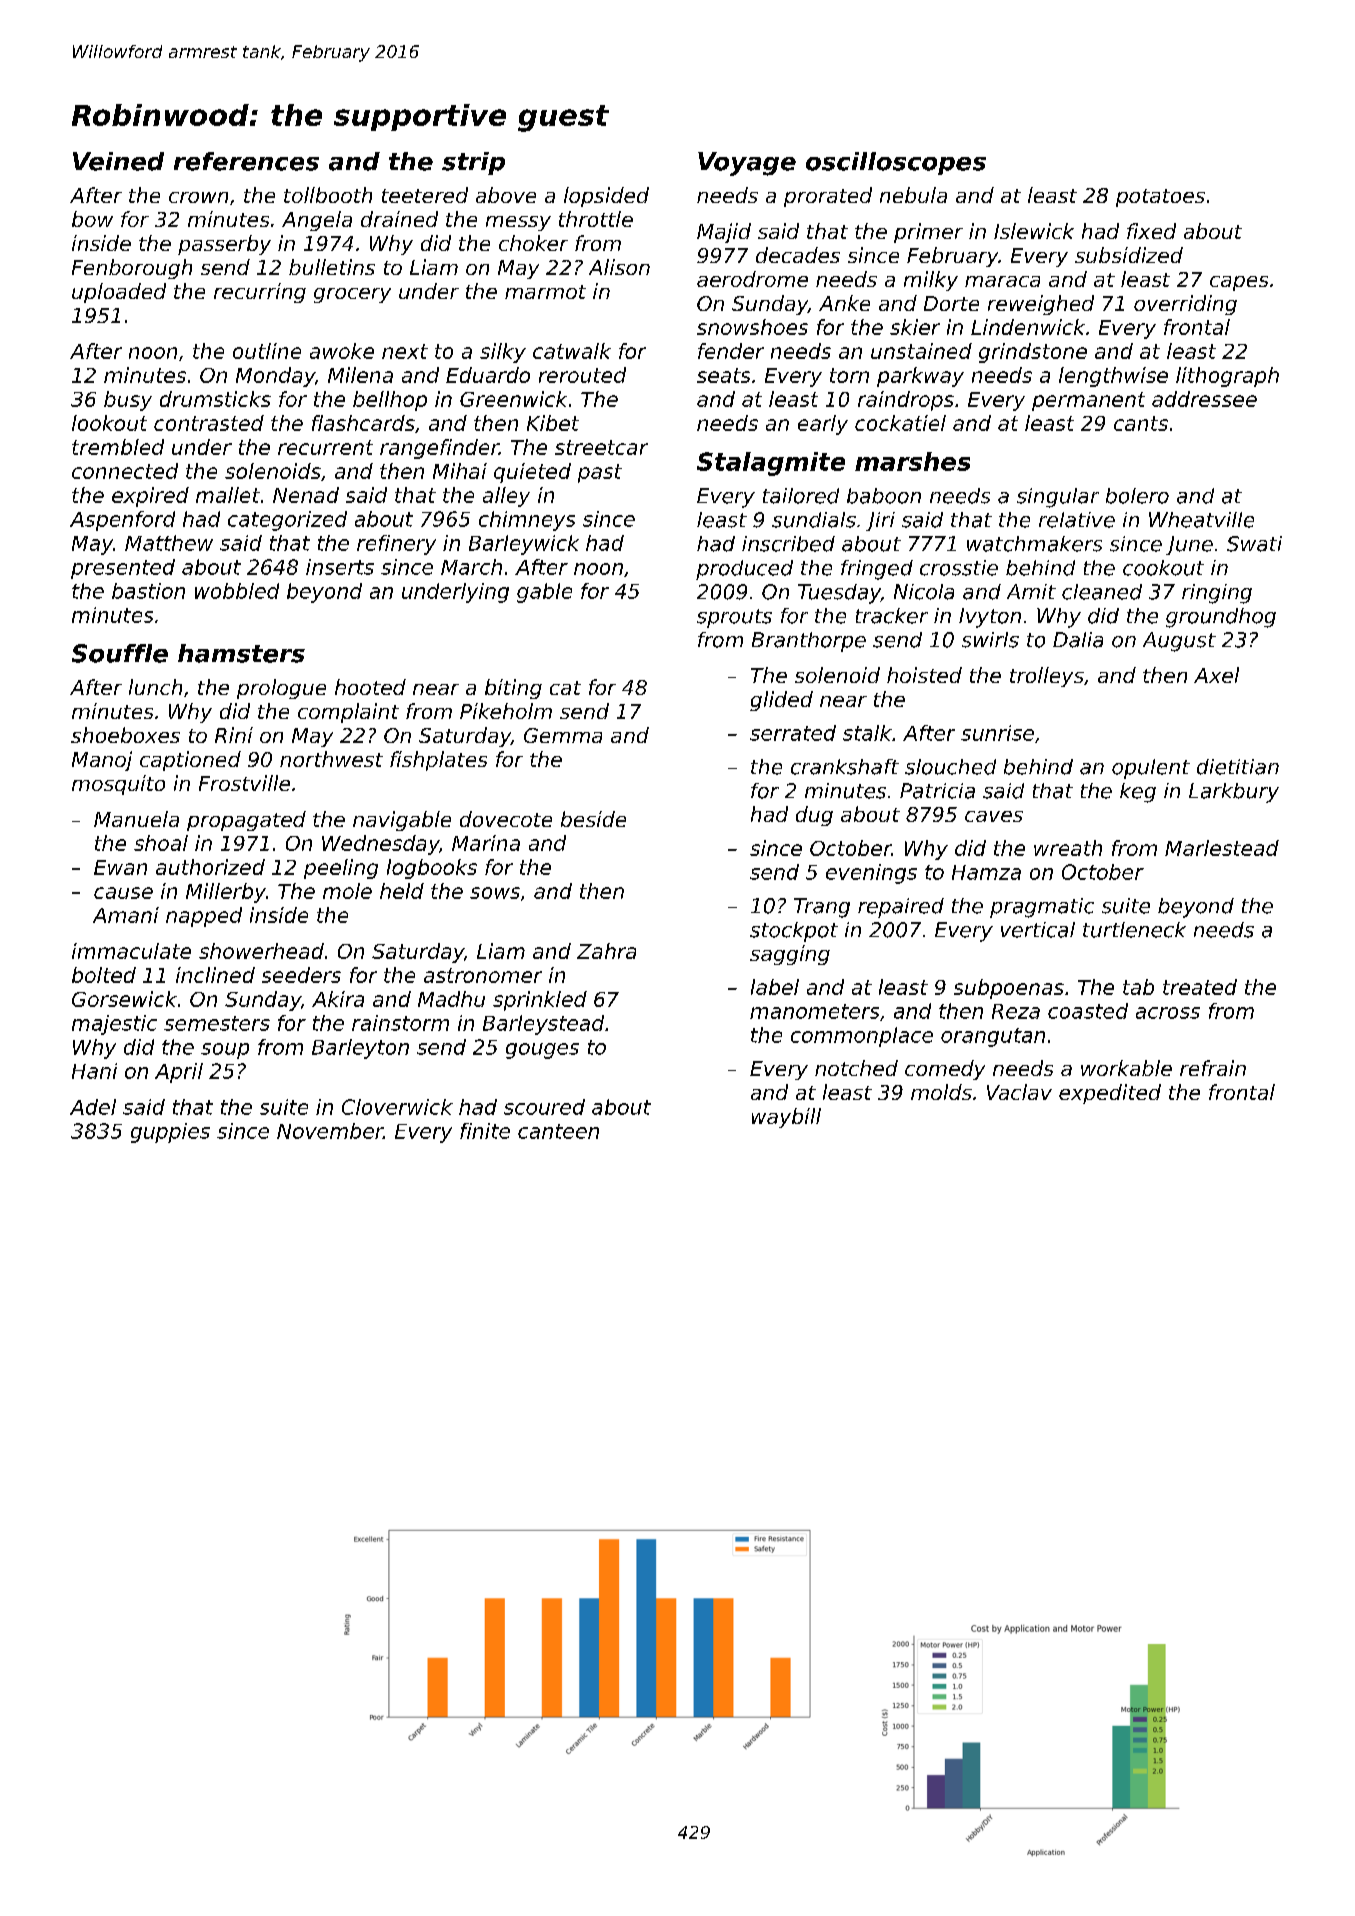 This screenshot has height=1916, width=1355. I want to click on permanent, so click(1088, 401).
